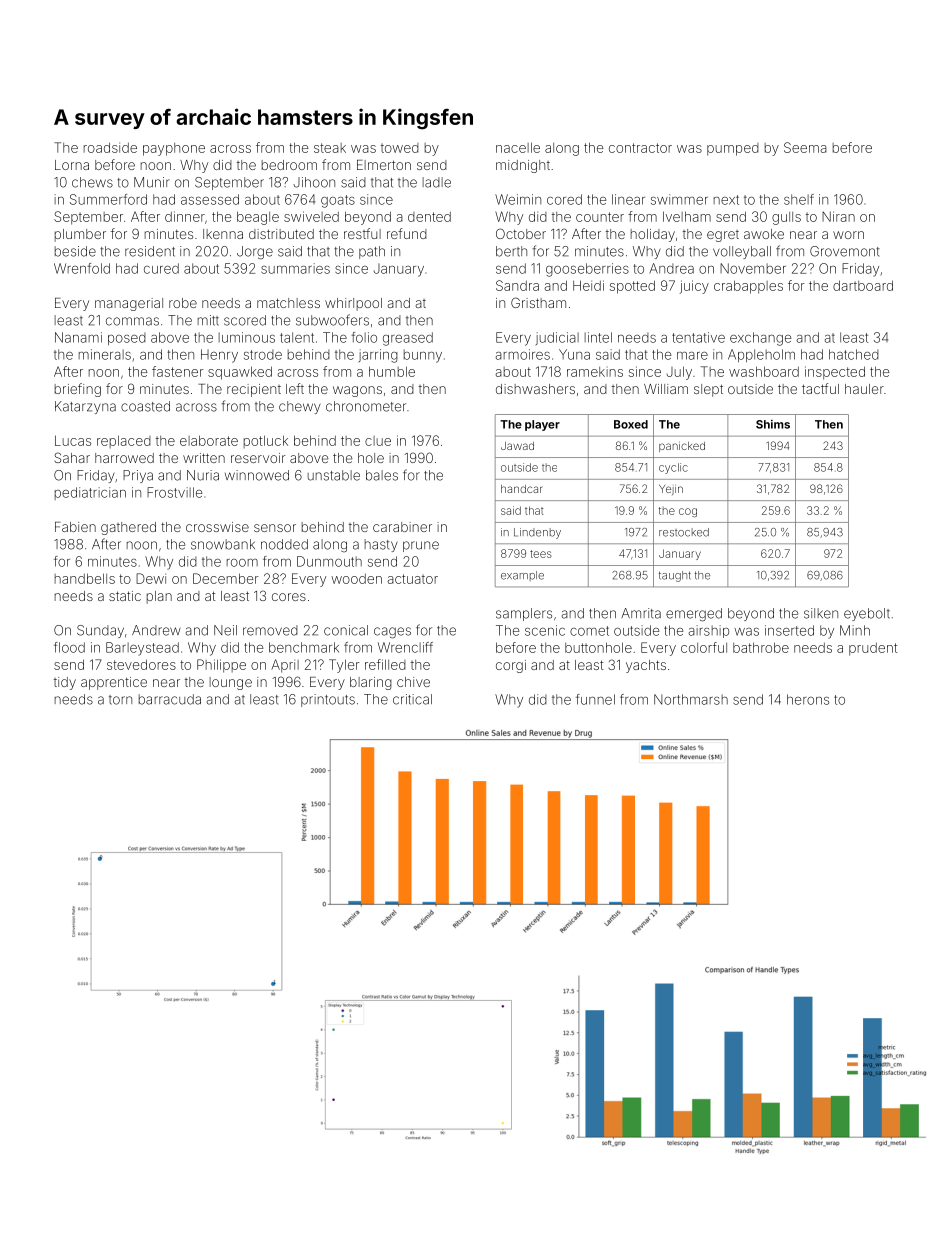  I want to click on payphone, so click(174, 149).
